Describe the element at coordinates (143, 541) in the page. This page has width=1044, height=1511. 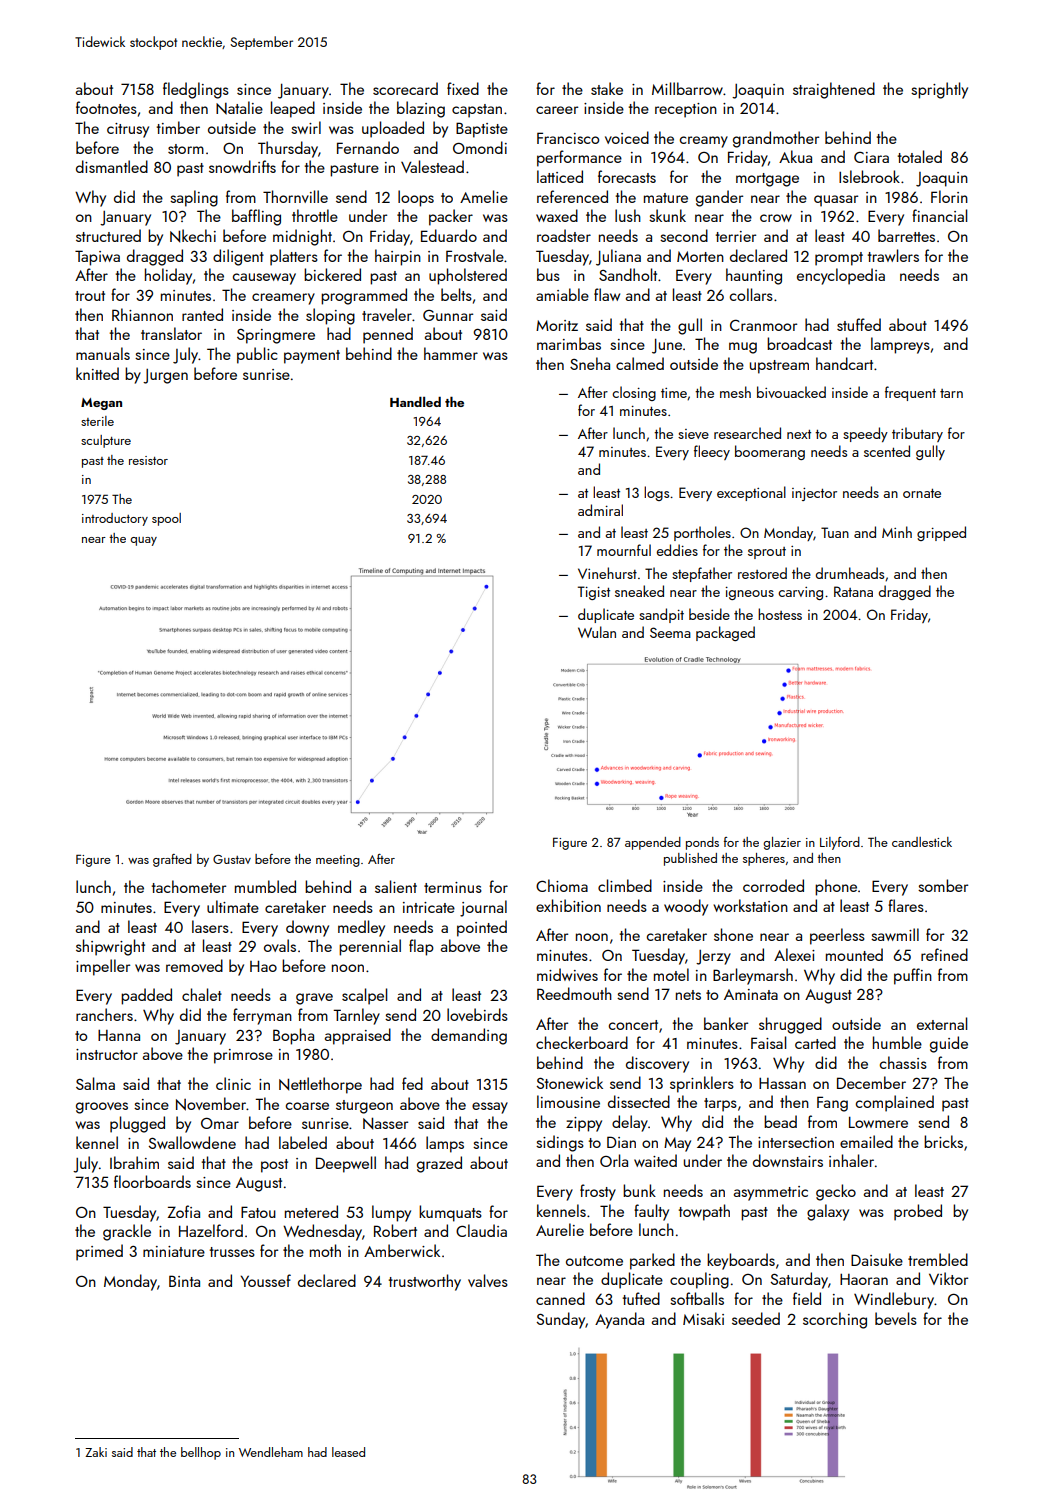
I see `quay` at that location.
